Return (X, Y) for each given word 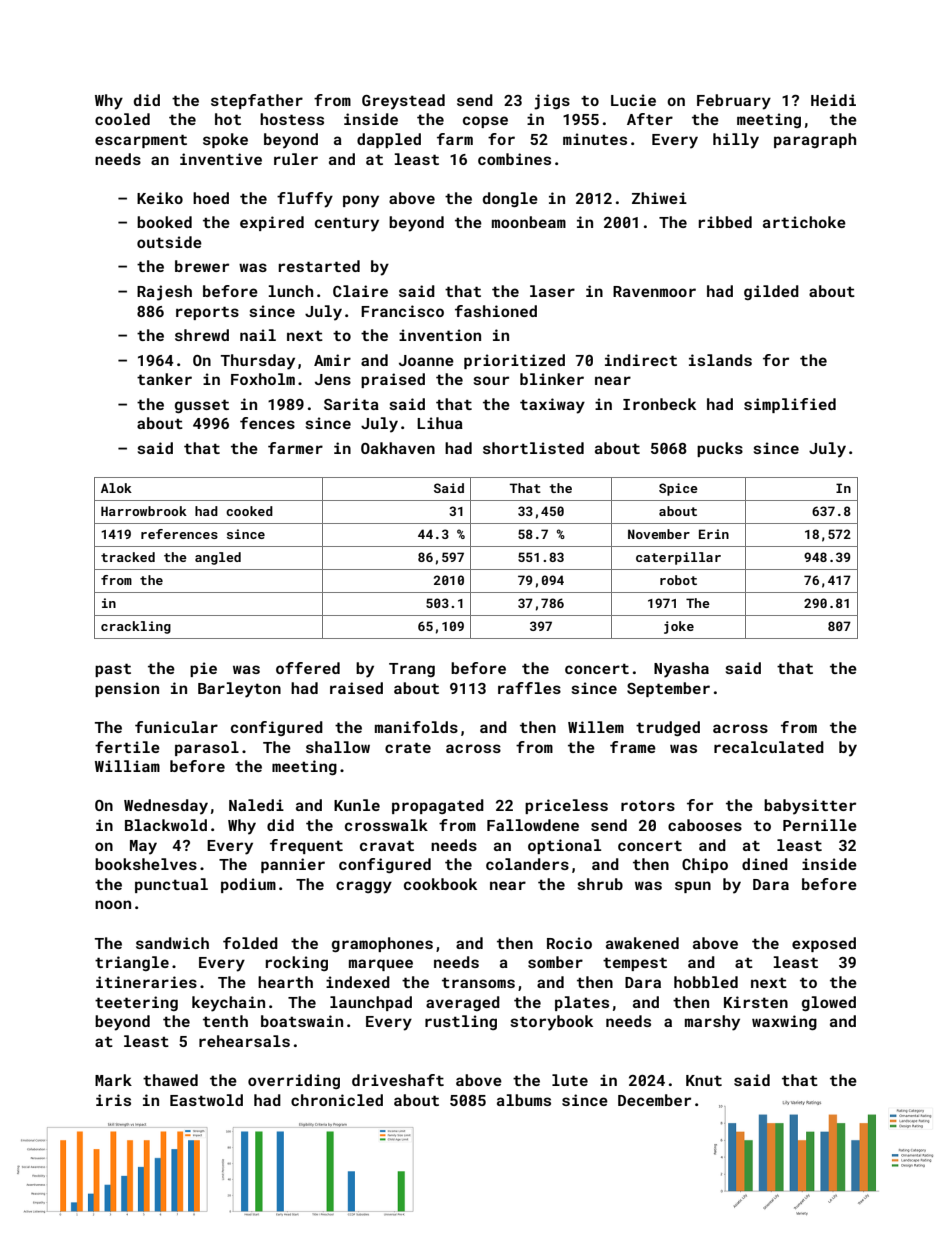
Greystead (403, 102)
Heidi (833, 100)
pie (203, 669)
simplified (790, 405)
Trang (412, 670)
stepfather (257, 101)
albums (524, 1100)
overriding (294, 1081)
